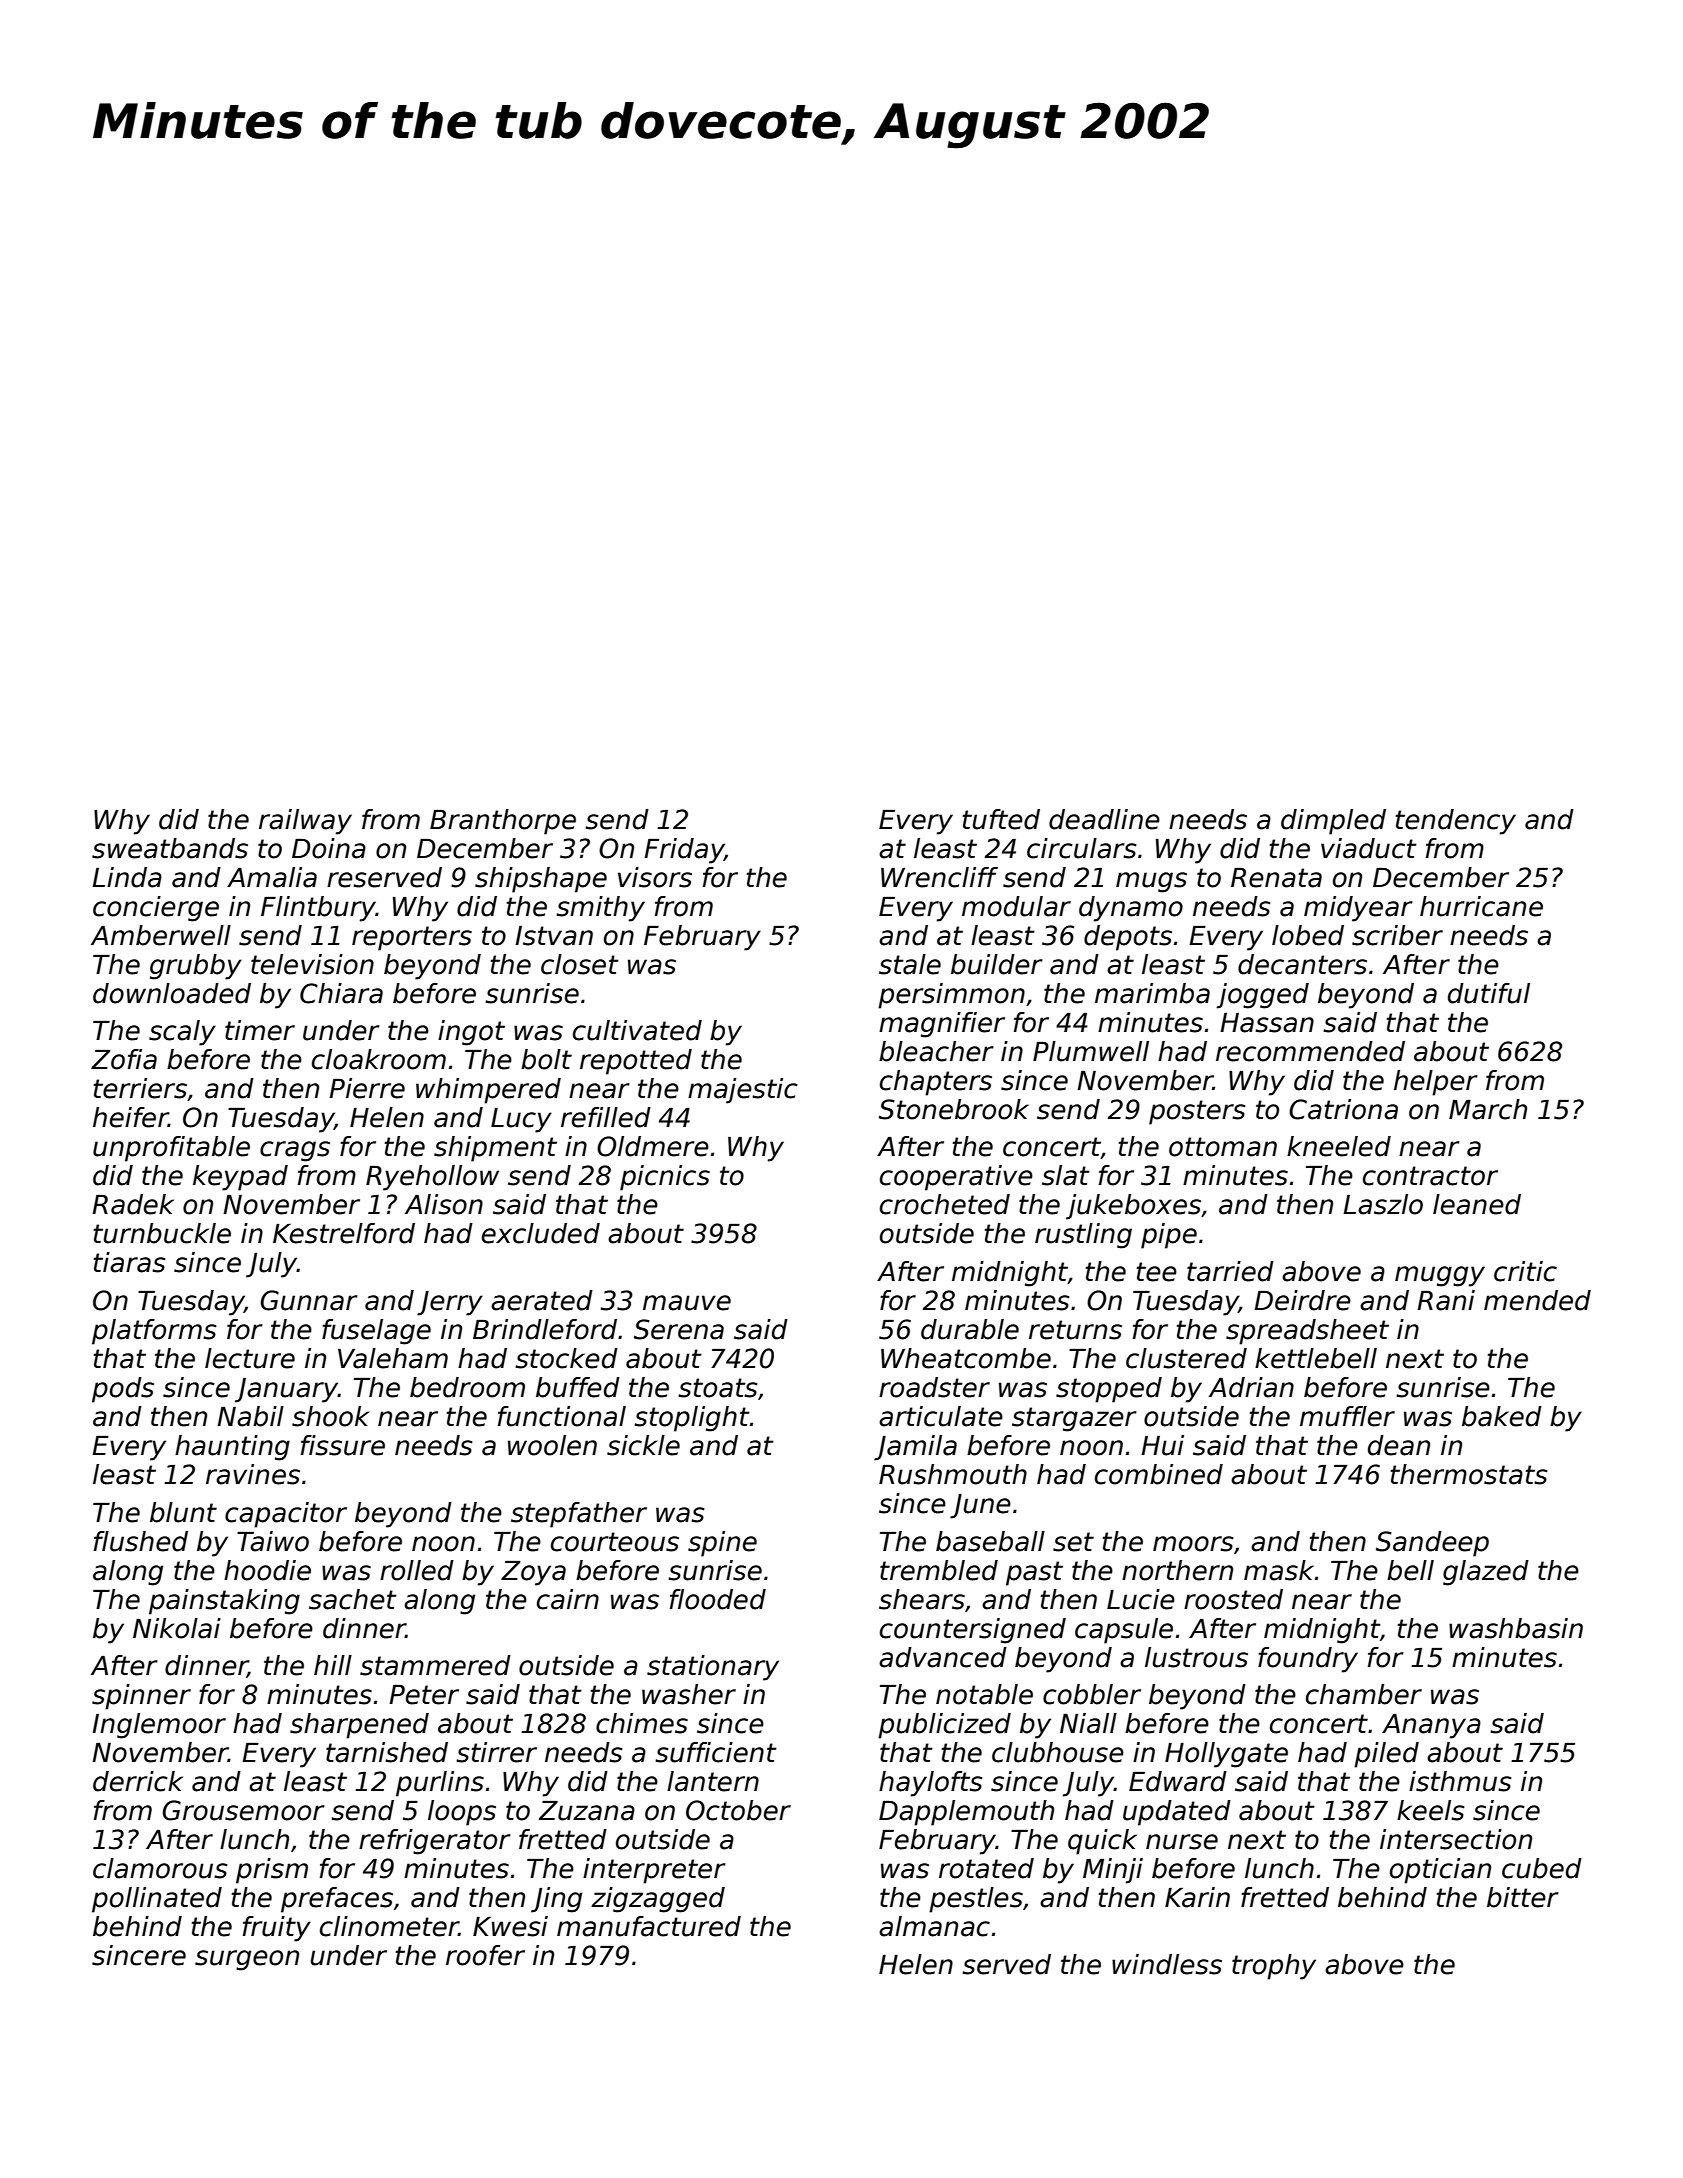 The image size is (1683, 2178). Describe the element at coordinates (934, 1926) in the screenshot. I see `almanac` at that location.
